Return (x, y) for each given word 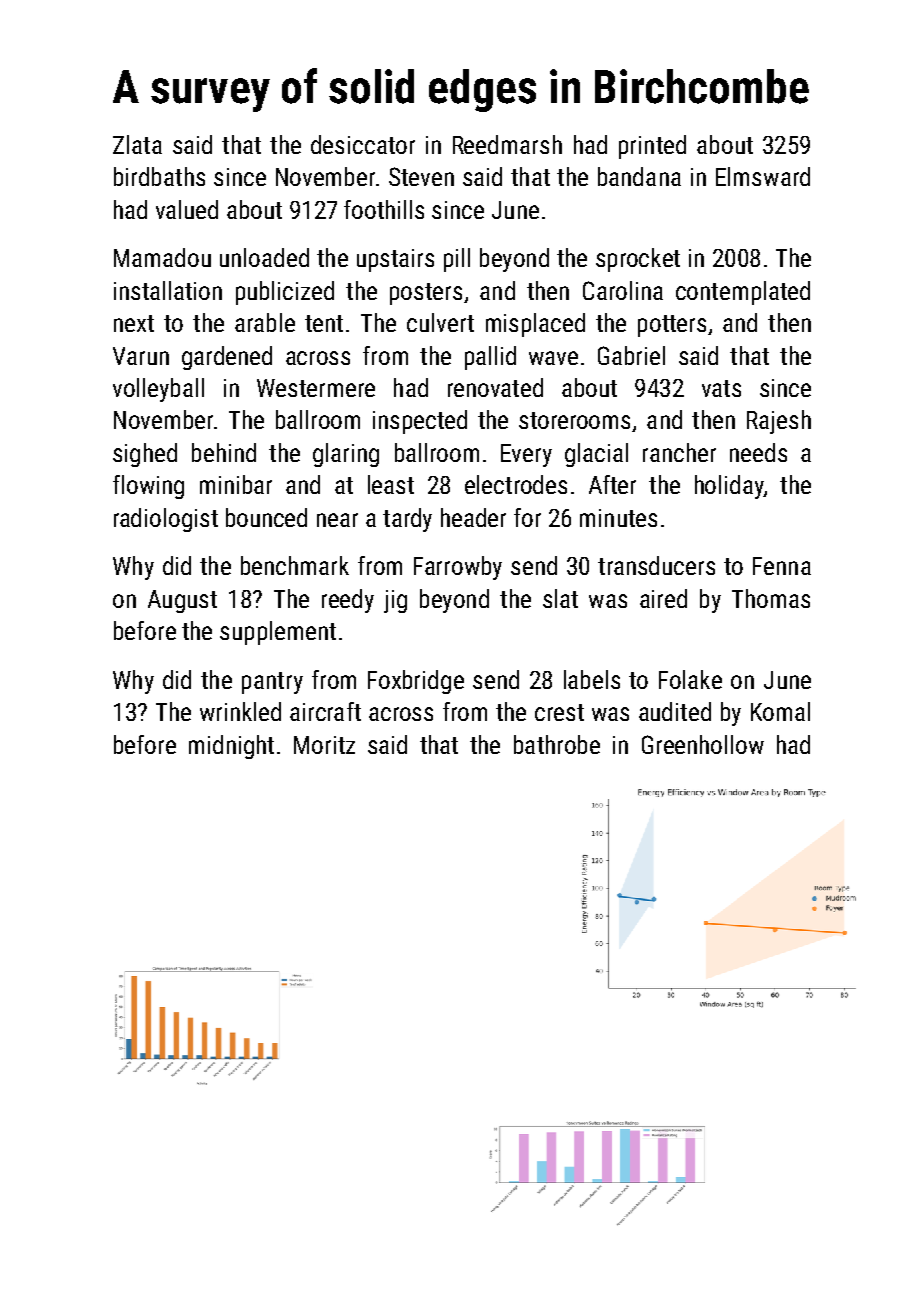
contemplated (743, 293)
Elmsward (763, 176)
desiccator (363, 144)
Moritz (324, 745)
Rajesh (779, 422)
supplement (278, 633)
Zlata (137, 144)
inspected (420, 422)
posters (426, 294)
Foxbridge (416, 682)
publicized (285, 293)
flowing (148, 487)
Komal (780, 711)
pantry (272, 683)
